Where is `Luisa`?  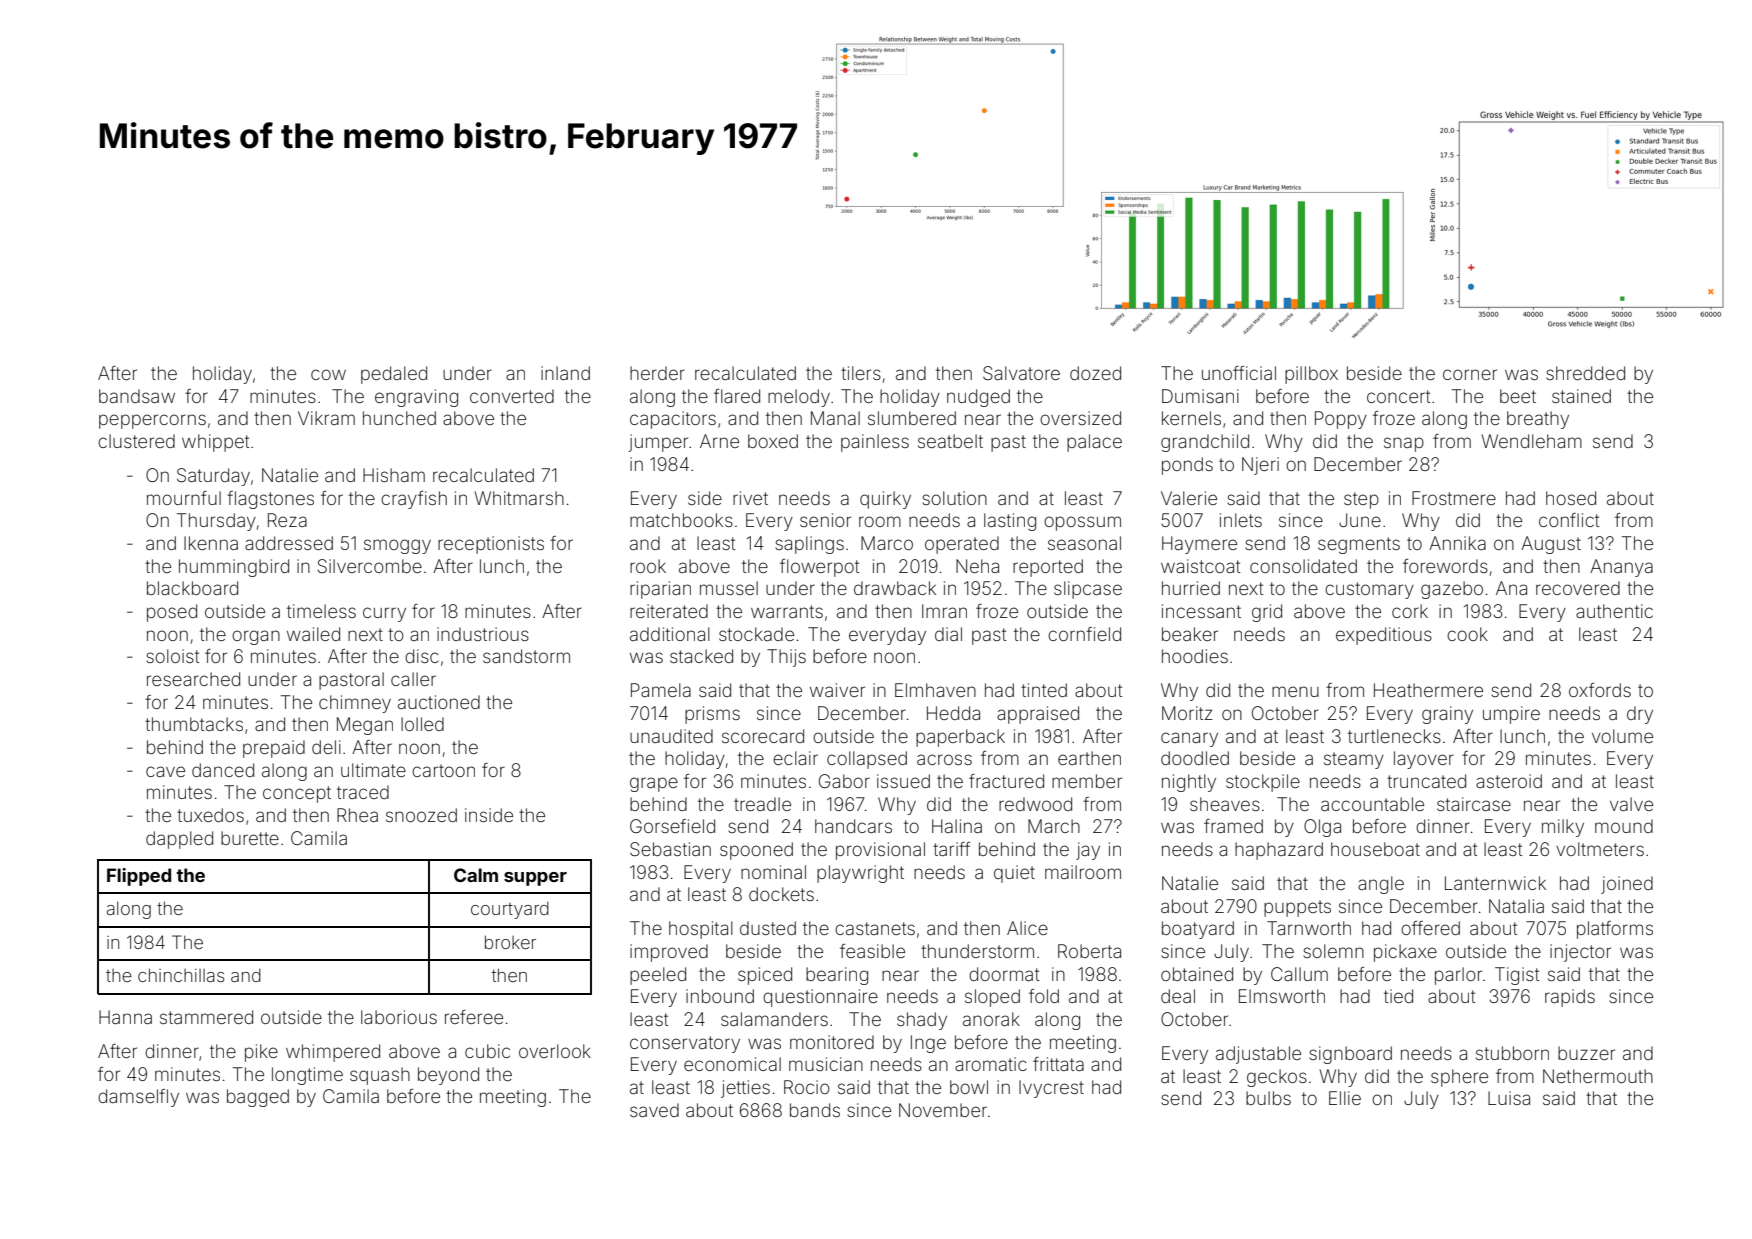 Luisa is located at coordinates (1509, 1098).
